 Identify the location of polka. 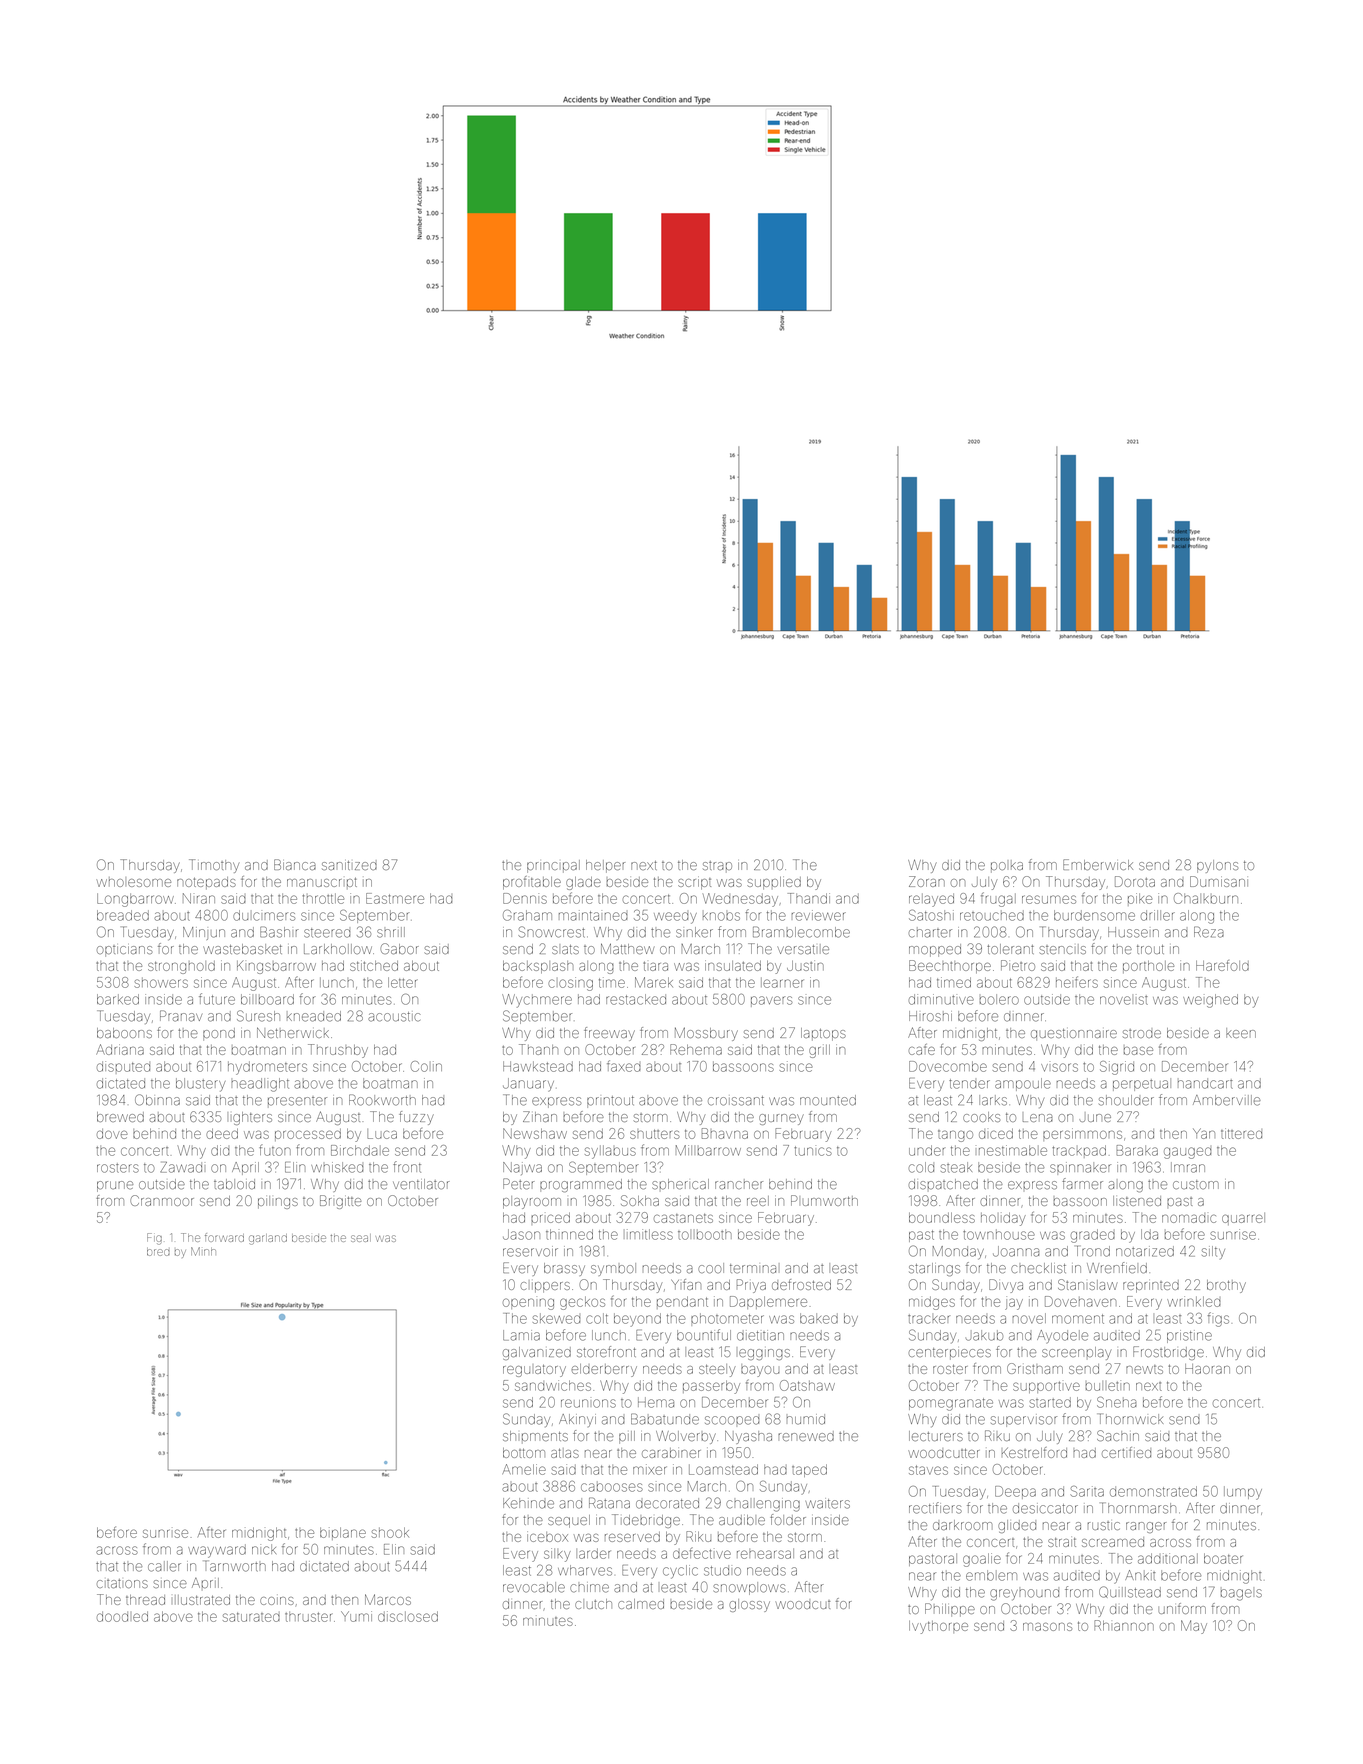
(1007, 866).
